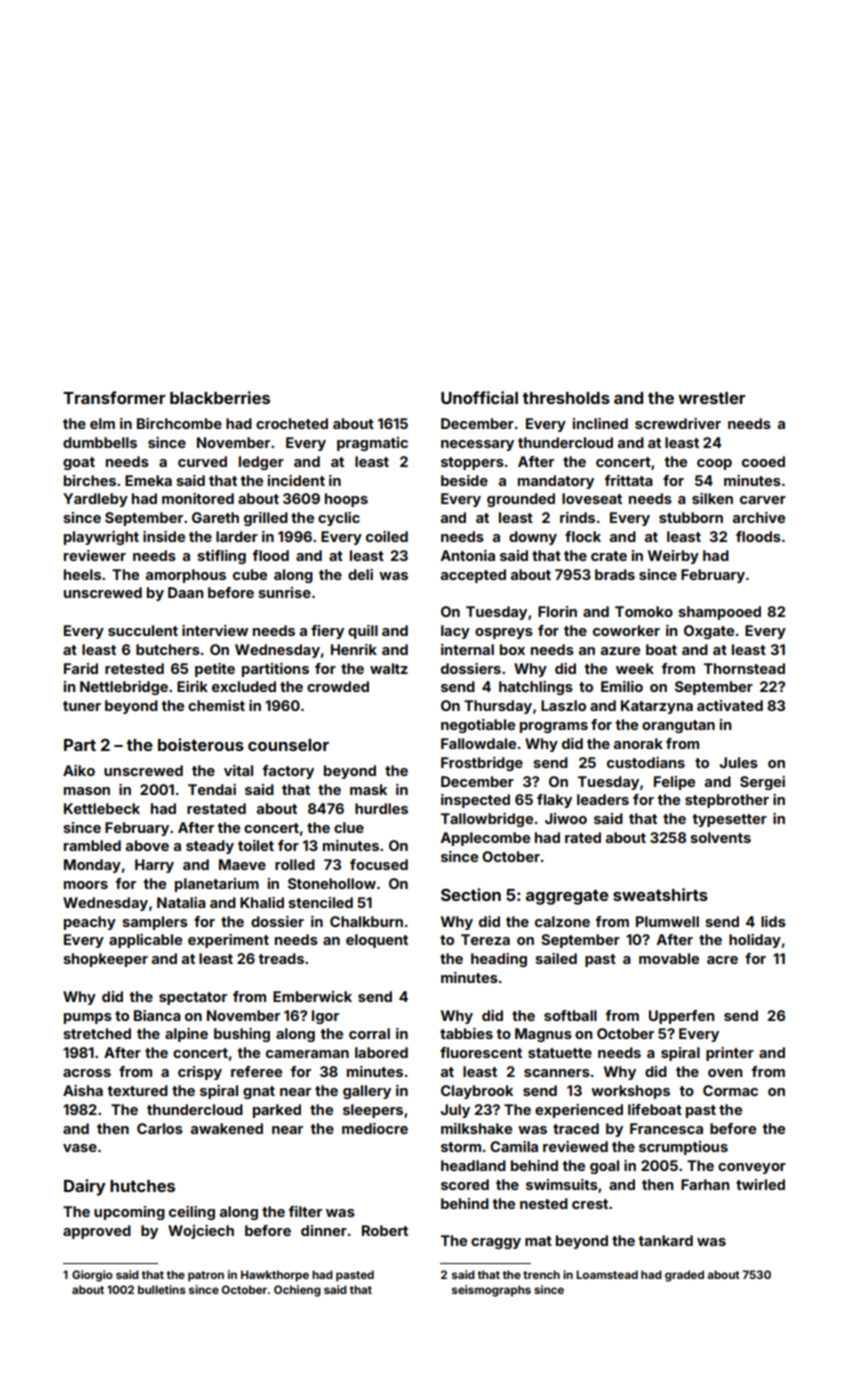  I want to click on playwright, so click(101, 538).
